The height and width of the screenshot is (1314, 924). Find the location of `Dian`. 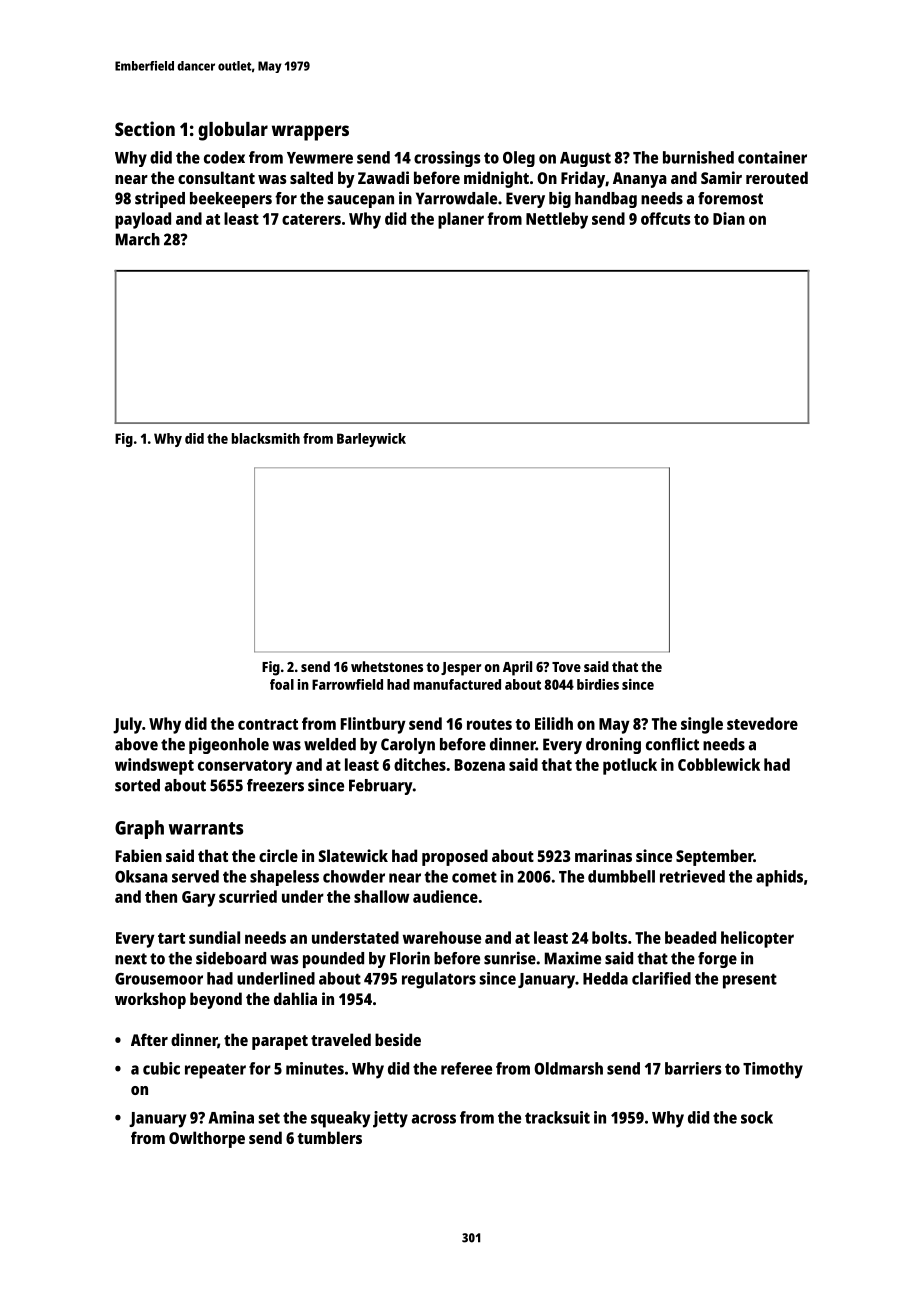

Dian is located at coordinates (729, 218).
